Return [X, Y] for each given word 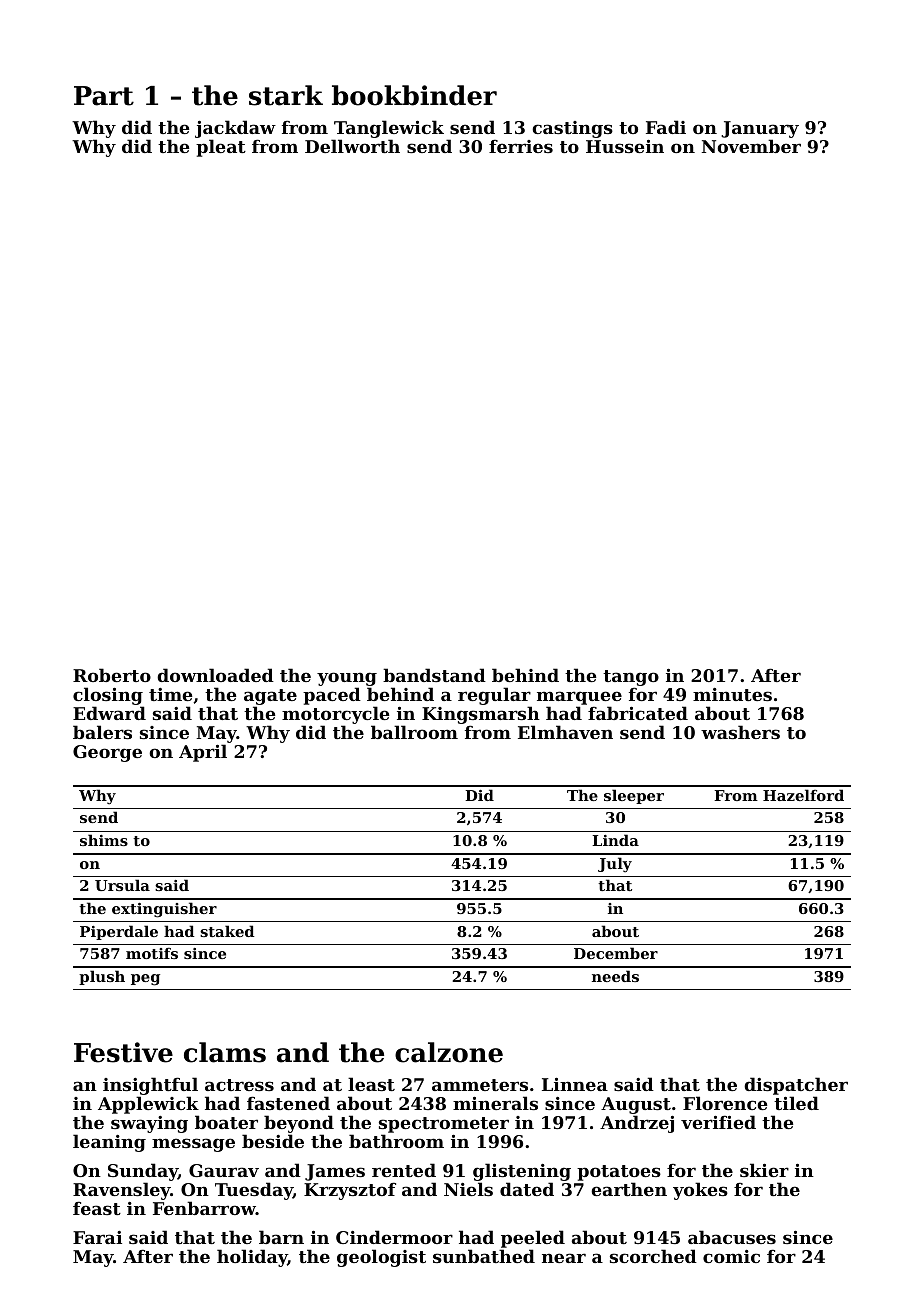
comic [731, 1256]
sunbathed [484, 1256]
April [203, 753]
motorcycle [335, 715]
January [760, 130]
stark [286, 95]
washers [740, 732]
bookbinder [414, 95]
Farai [97, 1237]
